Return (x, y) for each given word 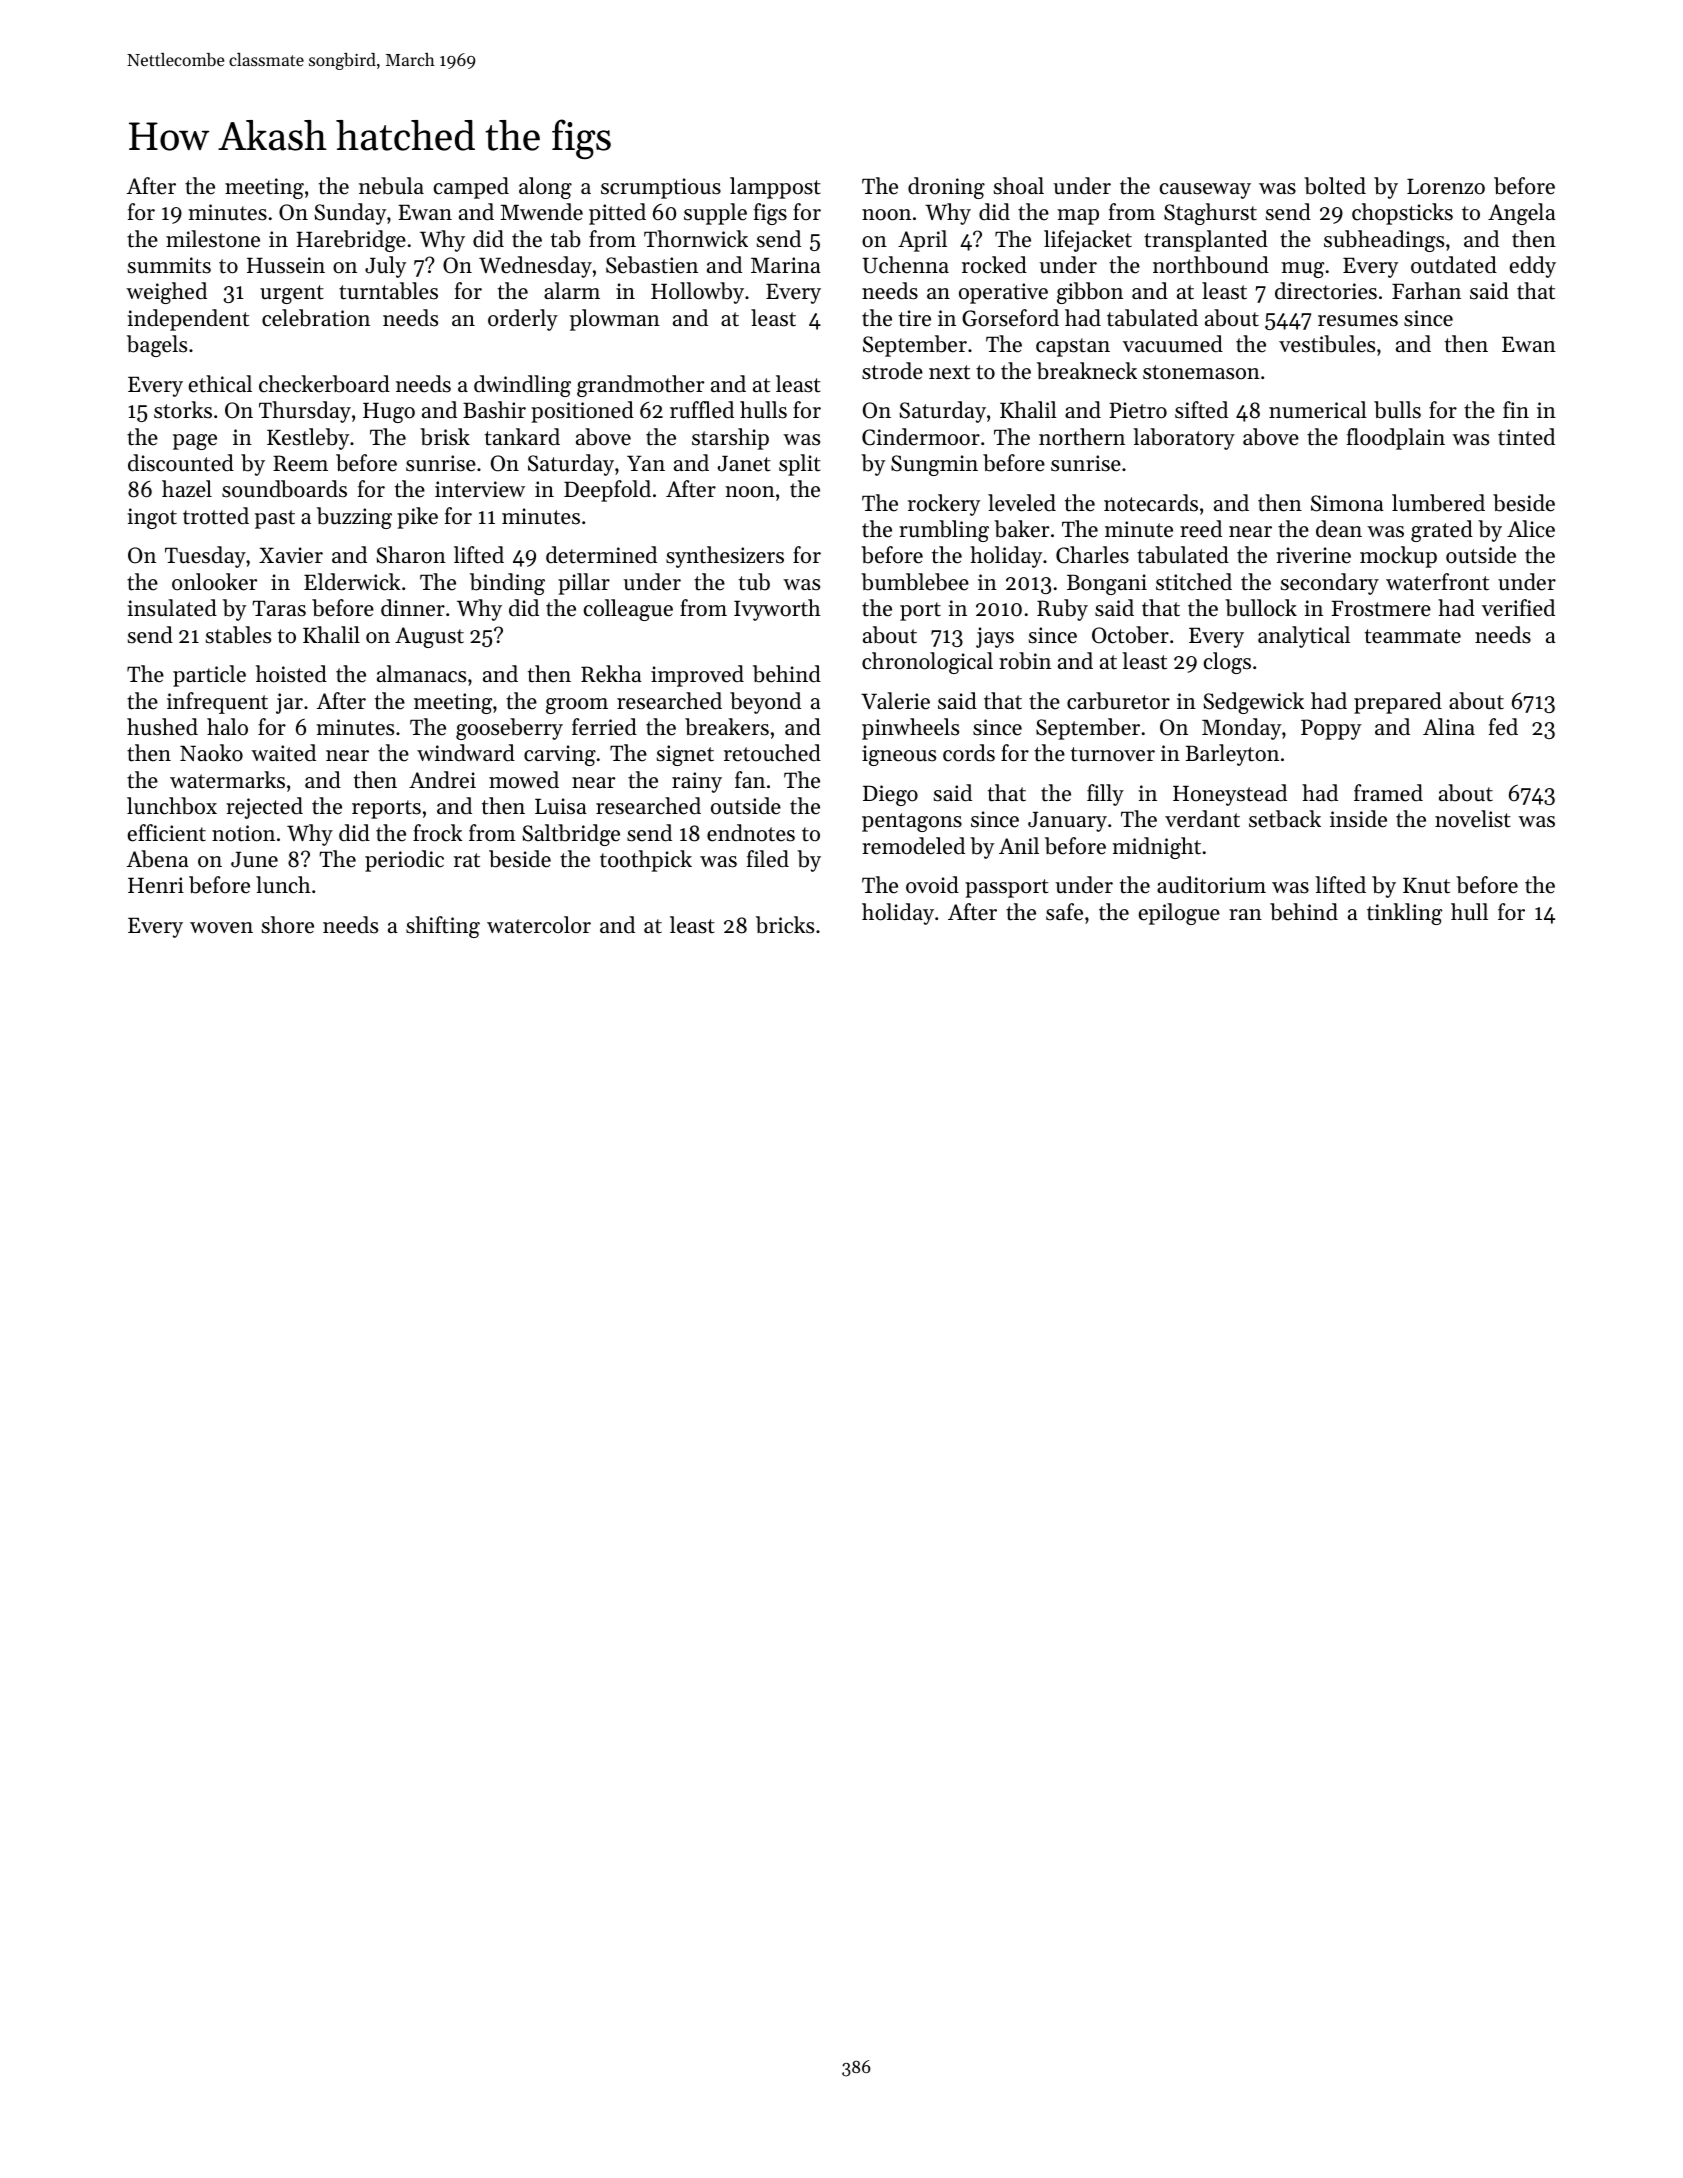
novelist (1473, 819)
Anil (1019, 845)
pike (417, 518)
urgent (292, 294)
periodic (404, 861)
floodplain (1396, 439)
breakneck (1087, 371)
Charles (1092, 555)
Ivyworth (777, 610)
